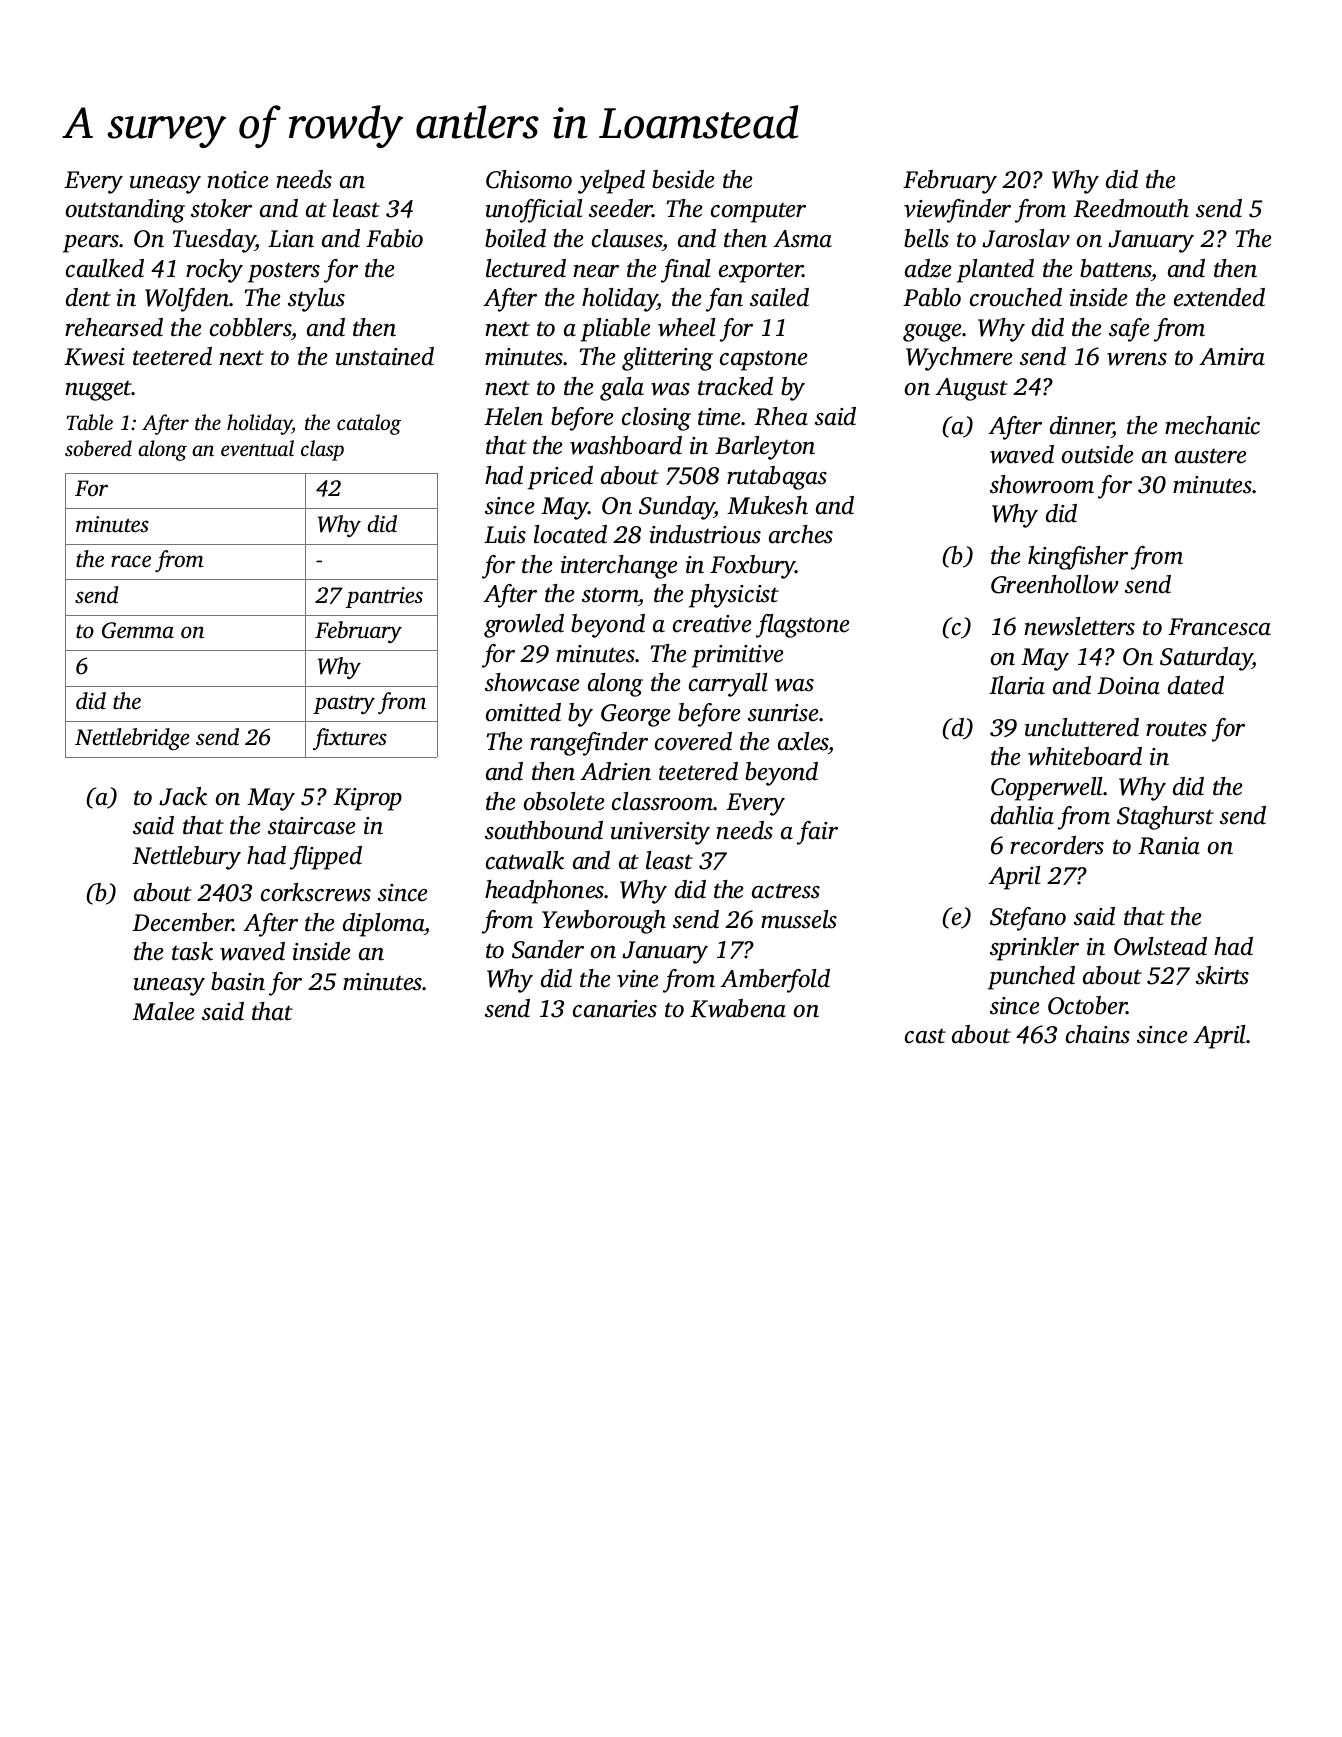  What do you see at coordinates (1016, 297) in the page?
I see `crouched` at bounding box center [1016, 297].
